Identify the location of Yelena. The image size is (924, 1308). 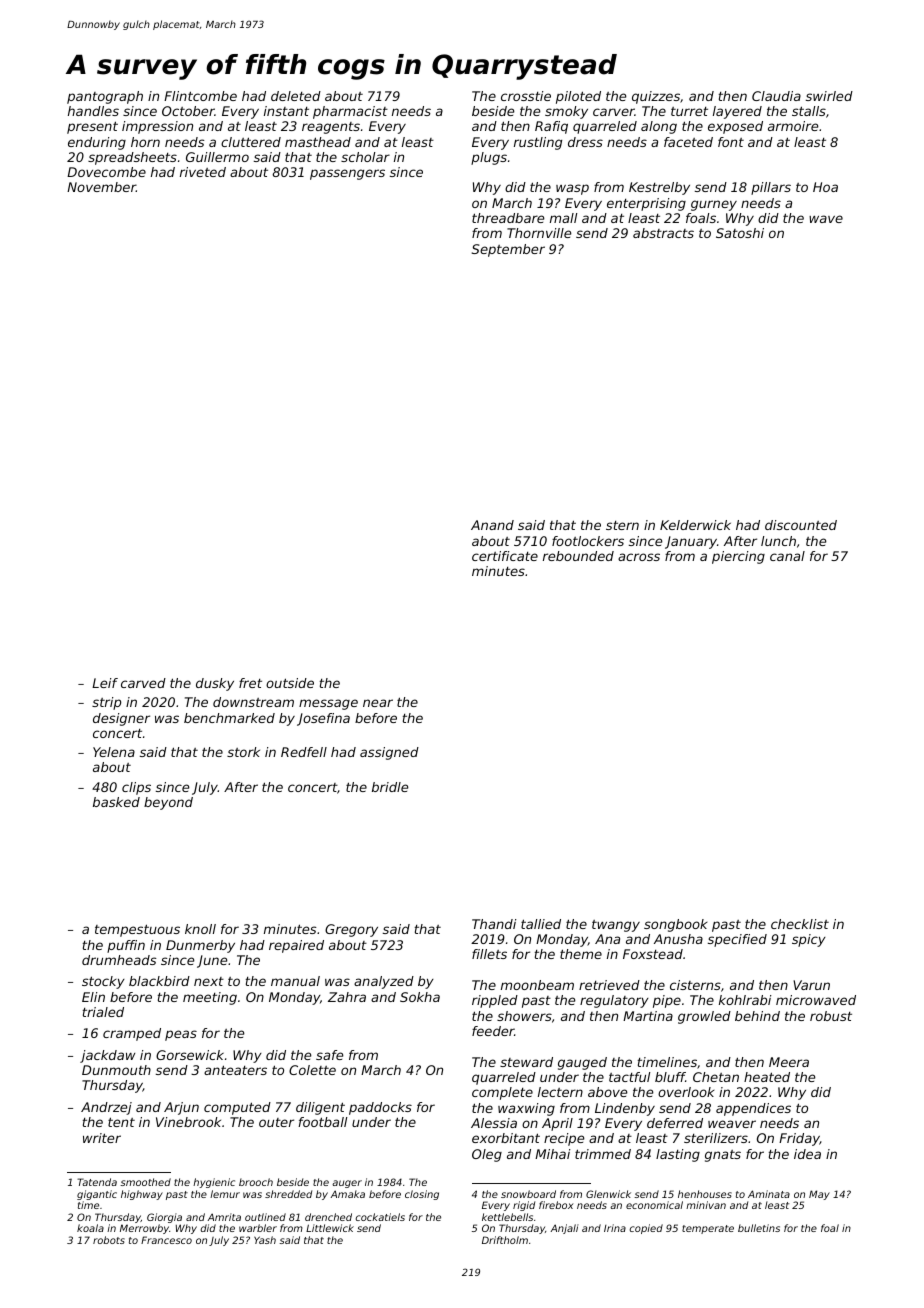
(114, 752).
